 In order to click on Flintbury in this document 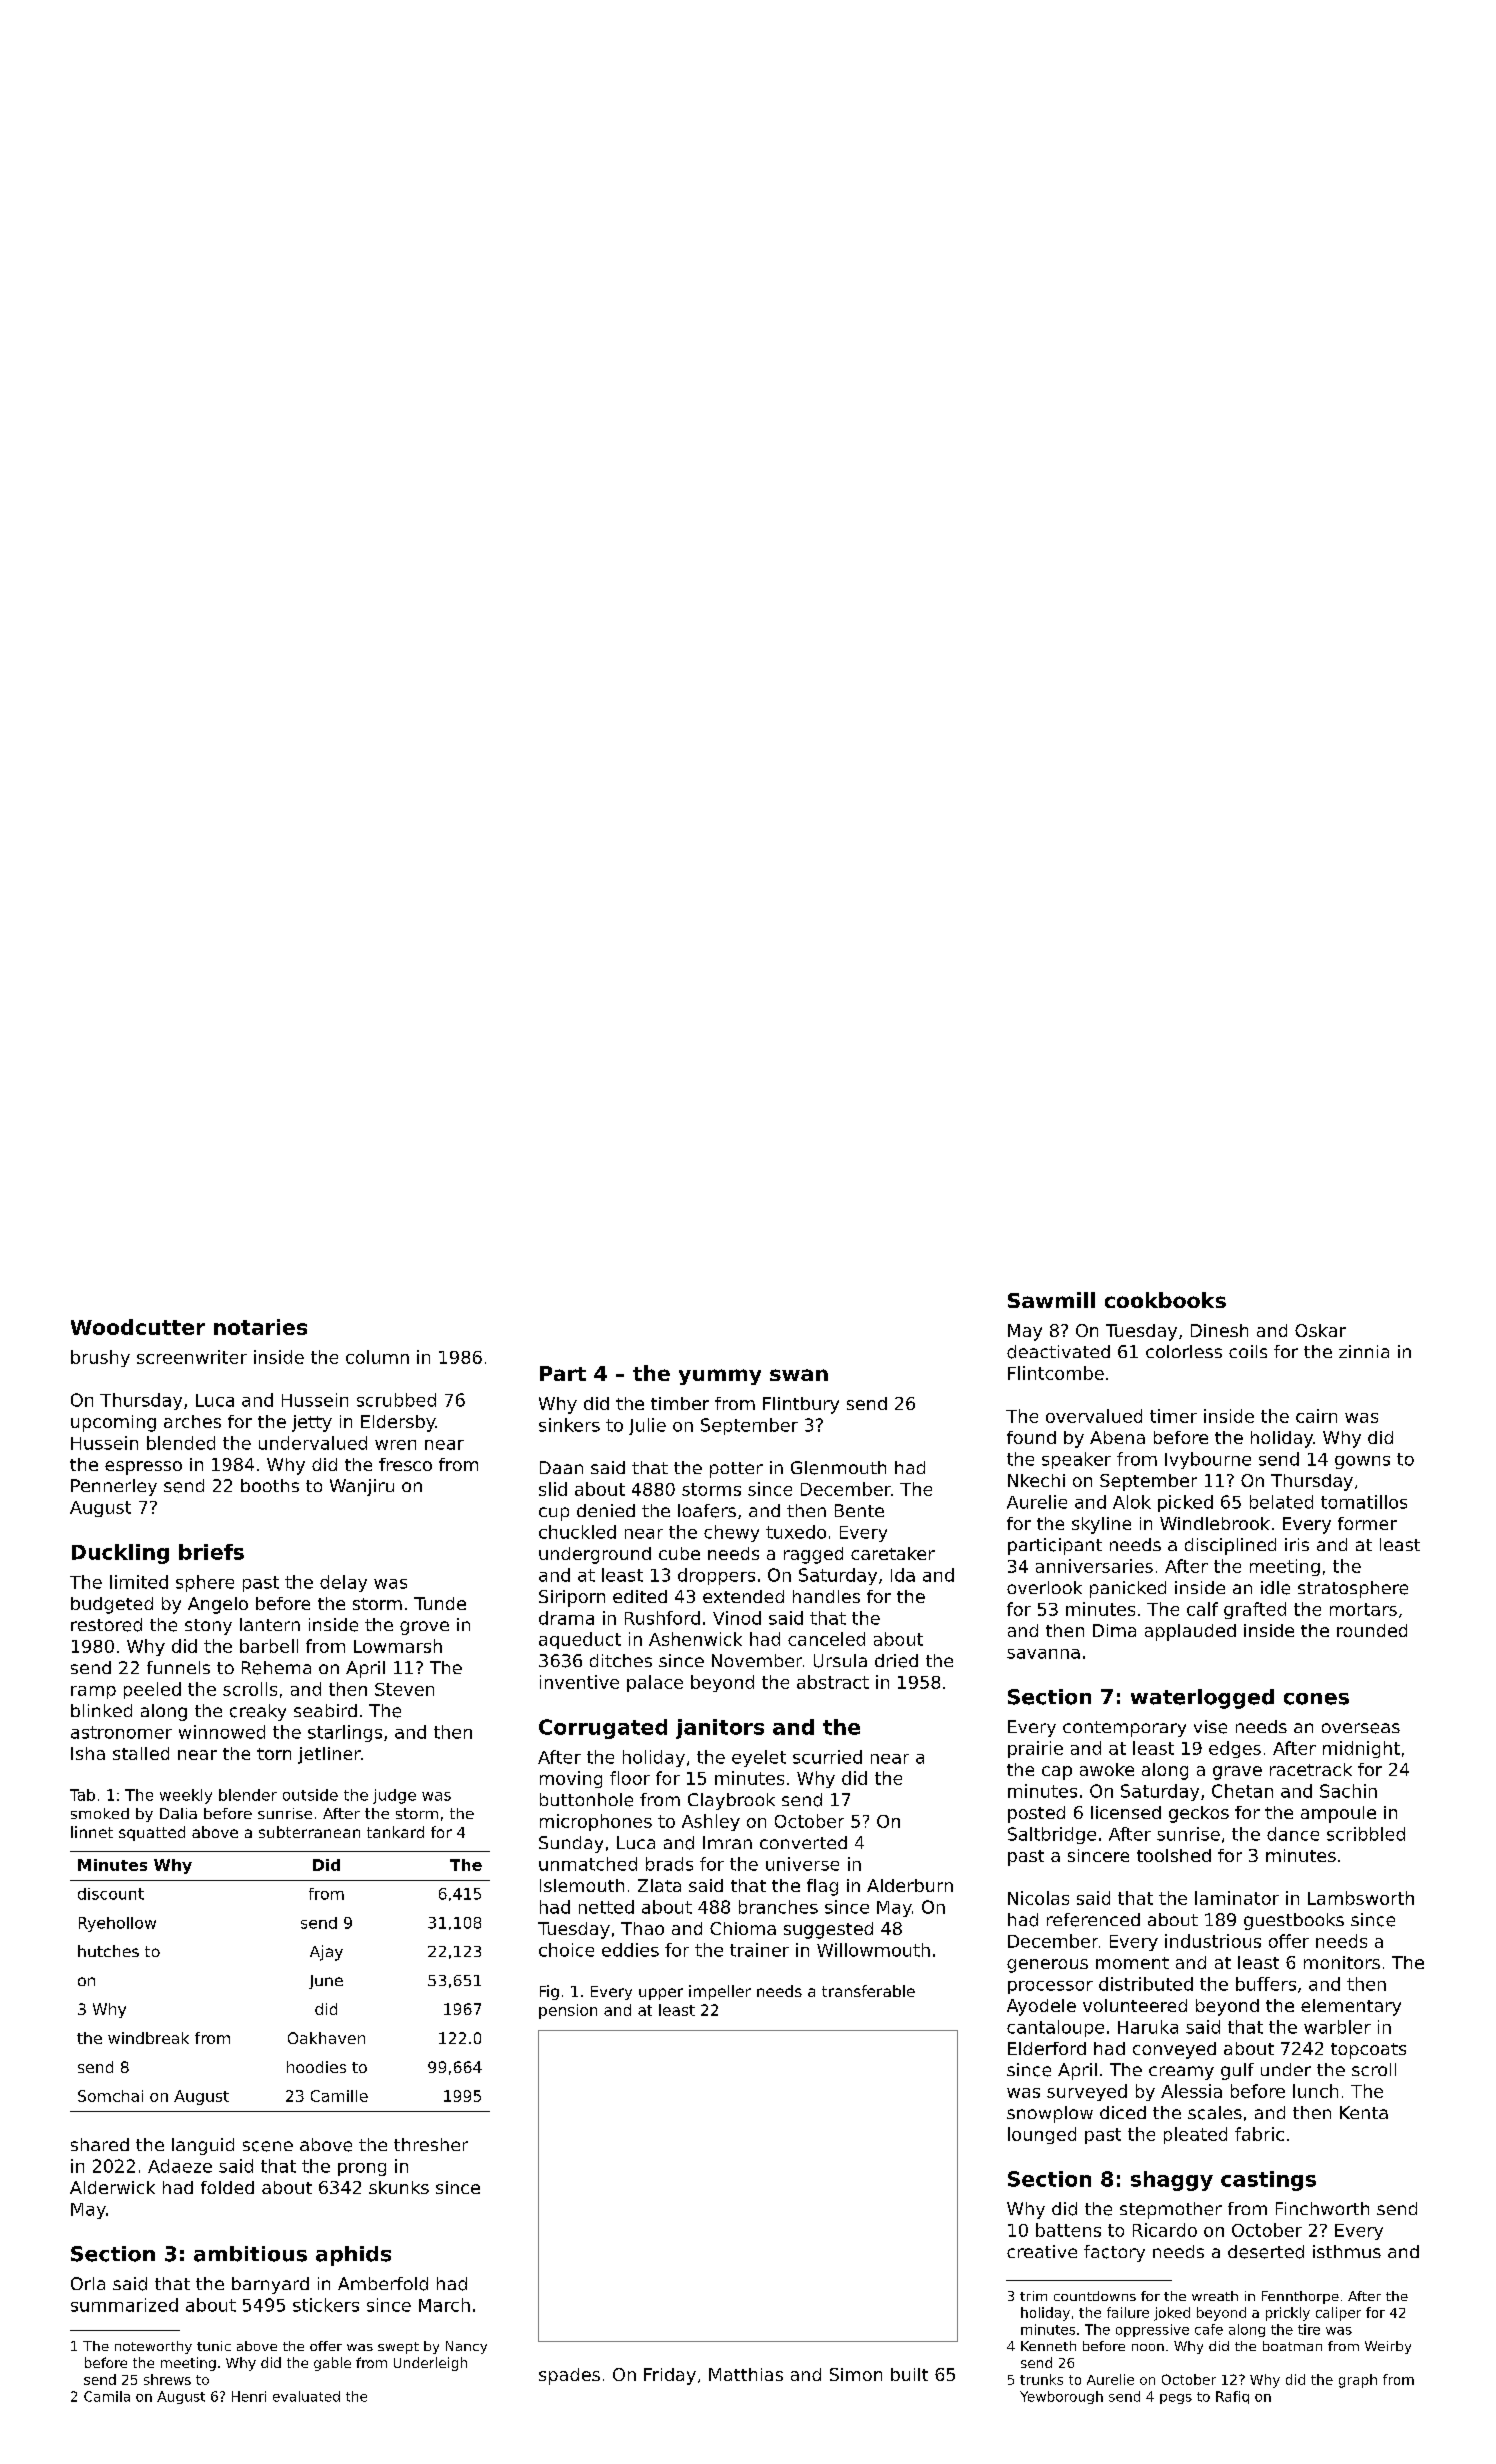, I will do `click(801, 1405)`.
